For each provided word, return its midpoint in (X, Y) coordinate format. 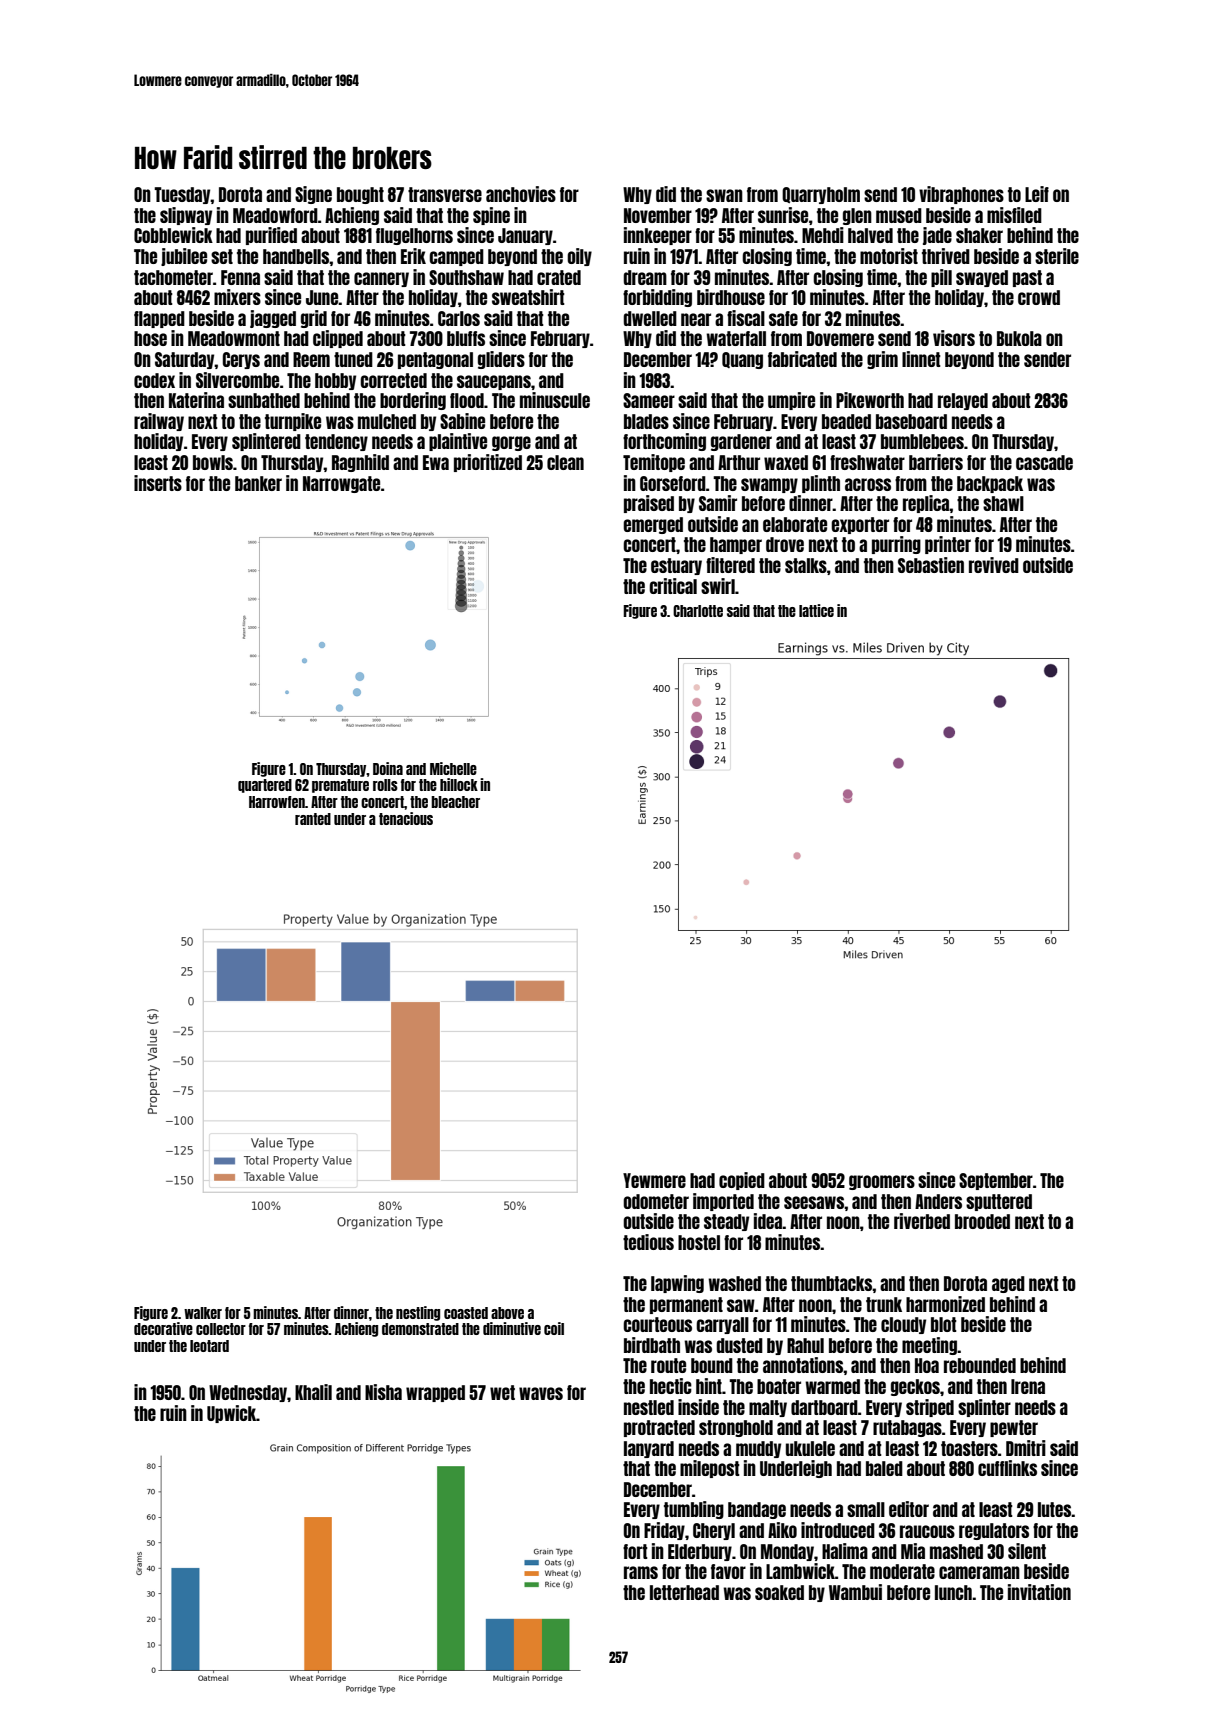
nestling (418, 1313)
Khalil (313, 1392)
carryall (722, 1325)
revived (994, 565)
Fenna (240, 277)
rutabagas (907, 1428)
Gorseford (673, 483)
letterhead (684, 1592)
